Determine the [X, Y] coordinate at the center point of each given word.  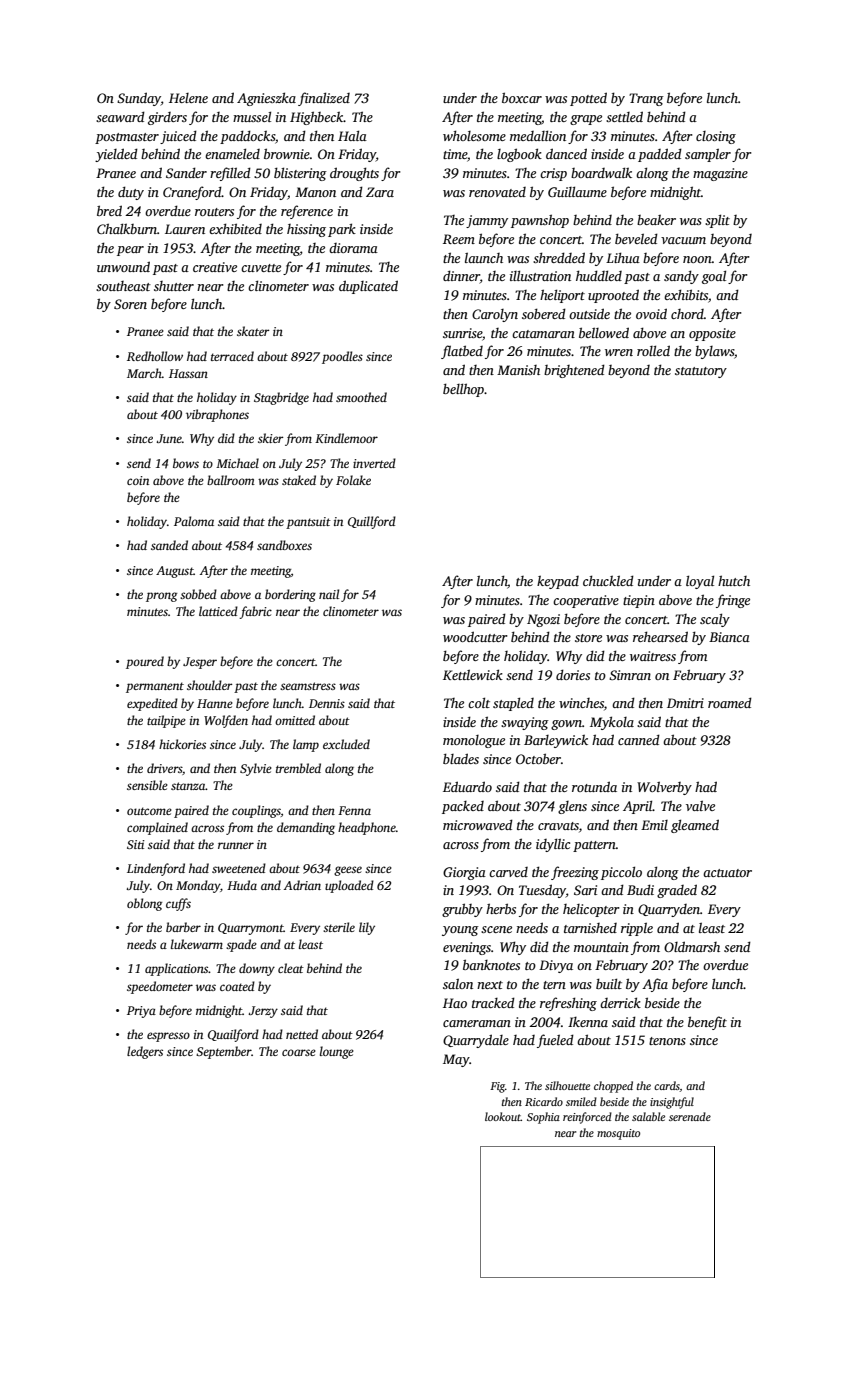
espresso [168, 1037]
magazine [720, 174]
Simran [630, 675]
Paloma [194, 521]
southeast [123, 286]
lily [367, 928]
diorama [353, 248]
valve [700, 805]
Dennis [327, 703]
